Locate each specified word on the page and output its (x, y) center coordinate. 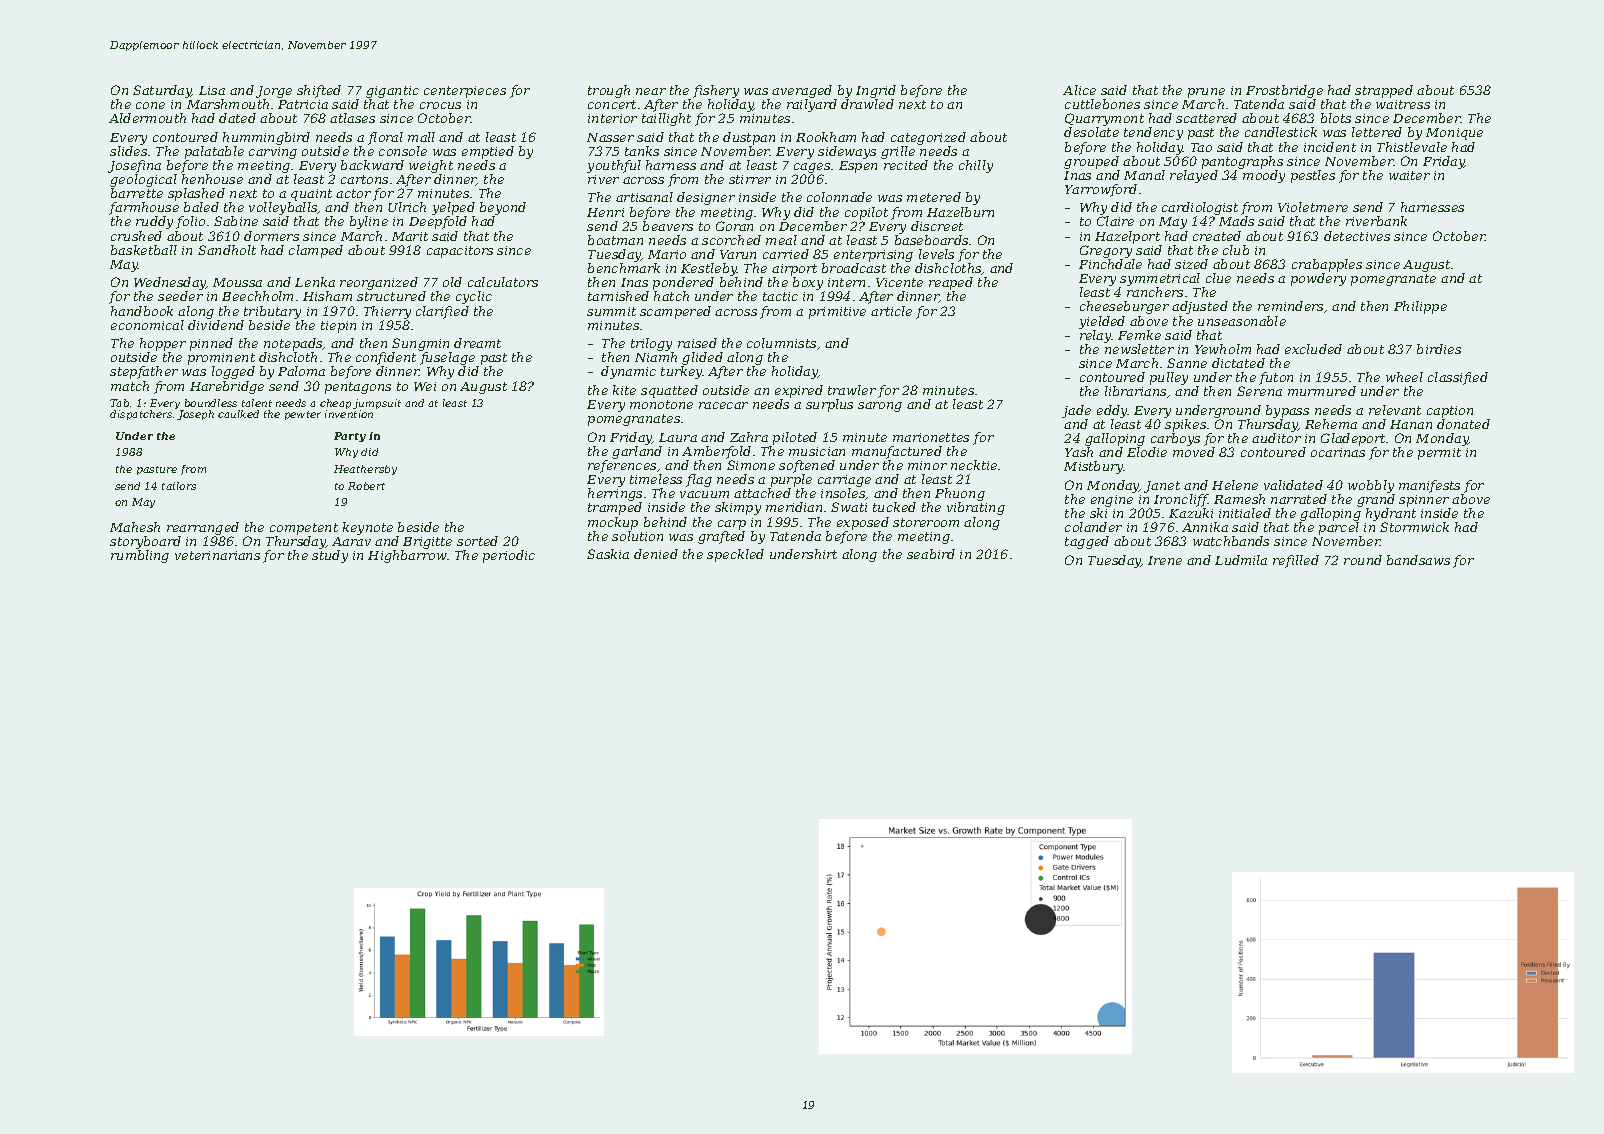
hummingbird (266, 138)
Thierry (387, 312)
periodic (509, 556)
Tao (1201, 147)
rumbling (140, 556)
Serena (1259, 391)
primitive (837, 313)
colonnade (839, 197)
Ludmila (1241, 560)
